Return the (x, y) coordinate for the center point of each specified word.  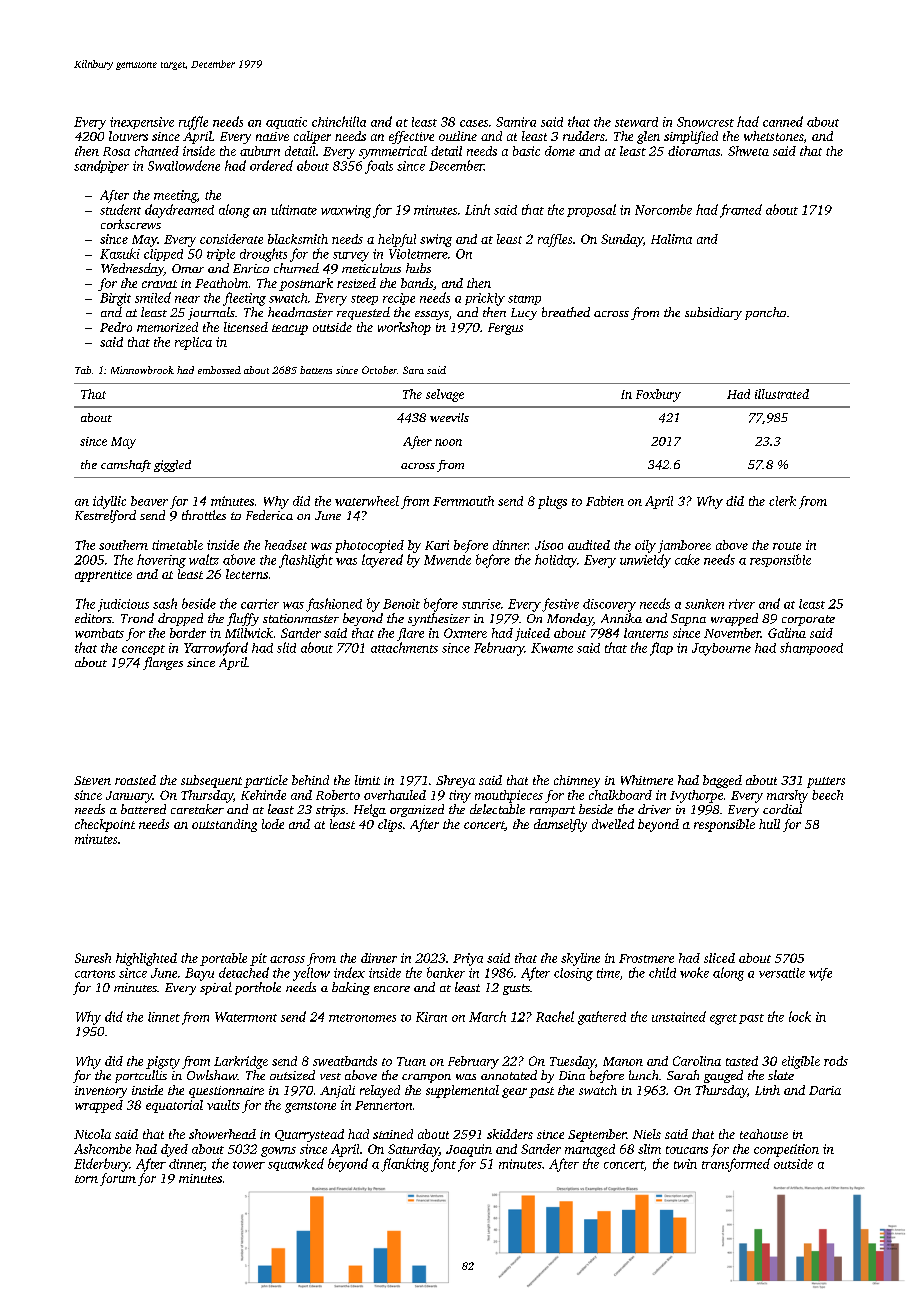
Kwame (552, 648)
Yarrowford (216, 649)
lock (800, 1016)
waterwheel (367, 501)
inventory (101, 1092)
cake (687, 559)
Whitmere (647, 780)
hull (769, 824)
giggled (172, 466)
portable (223, 959)
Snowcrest (705, 122)
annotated (509, 1075)
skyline (580, 959)
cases (474, 123)
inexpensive (142, 123)
